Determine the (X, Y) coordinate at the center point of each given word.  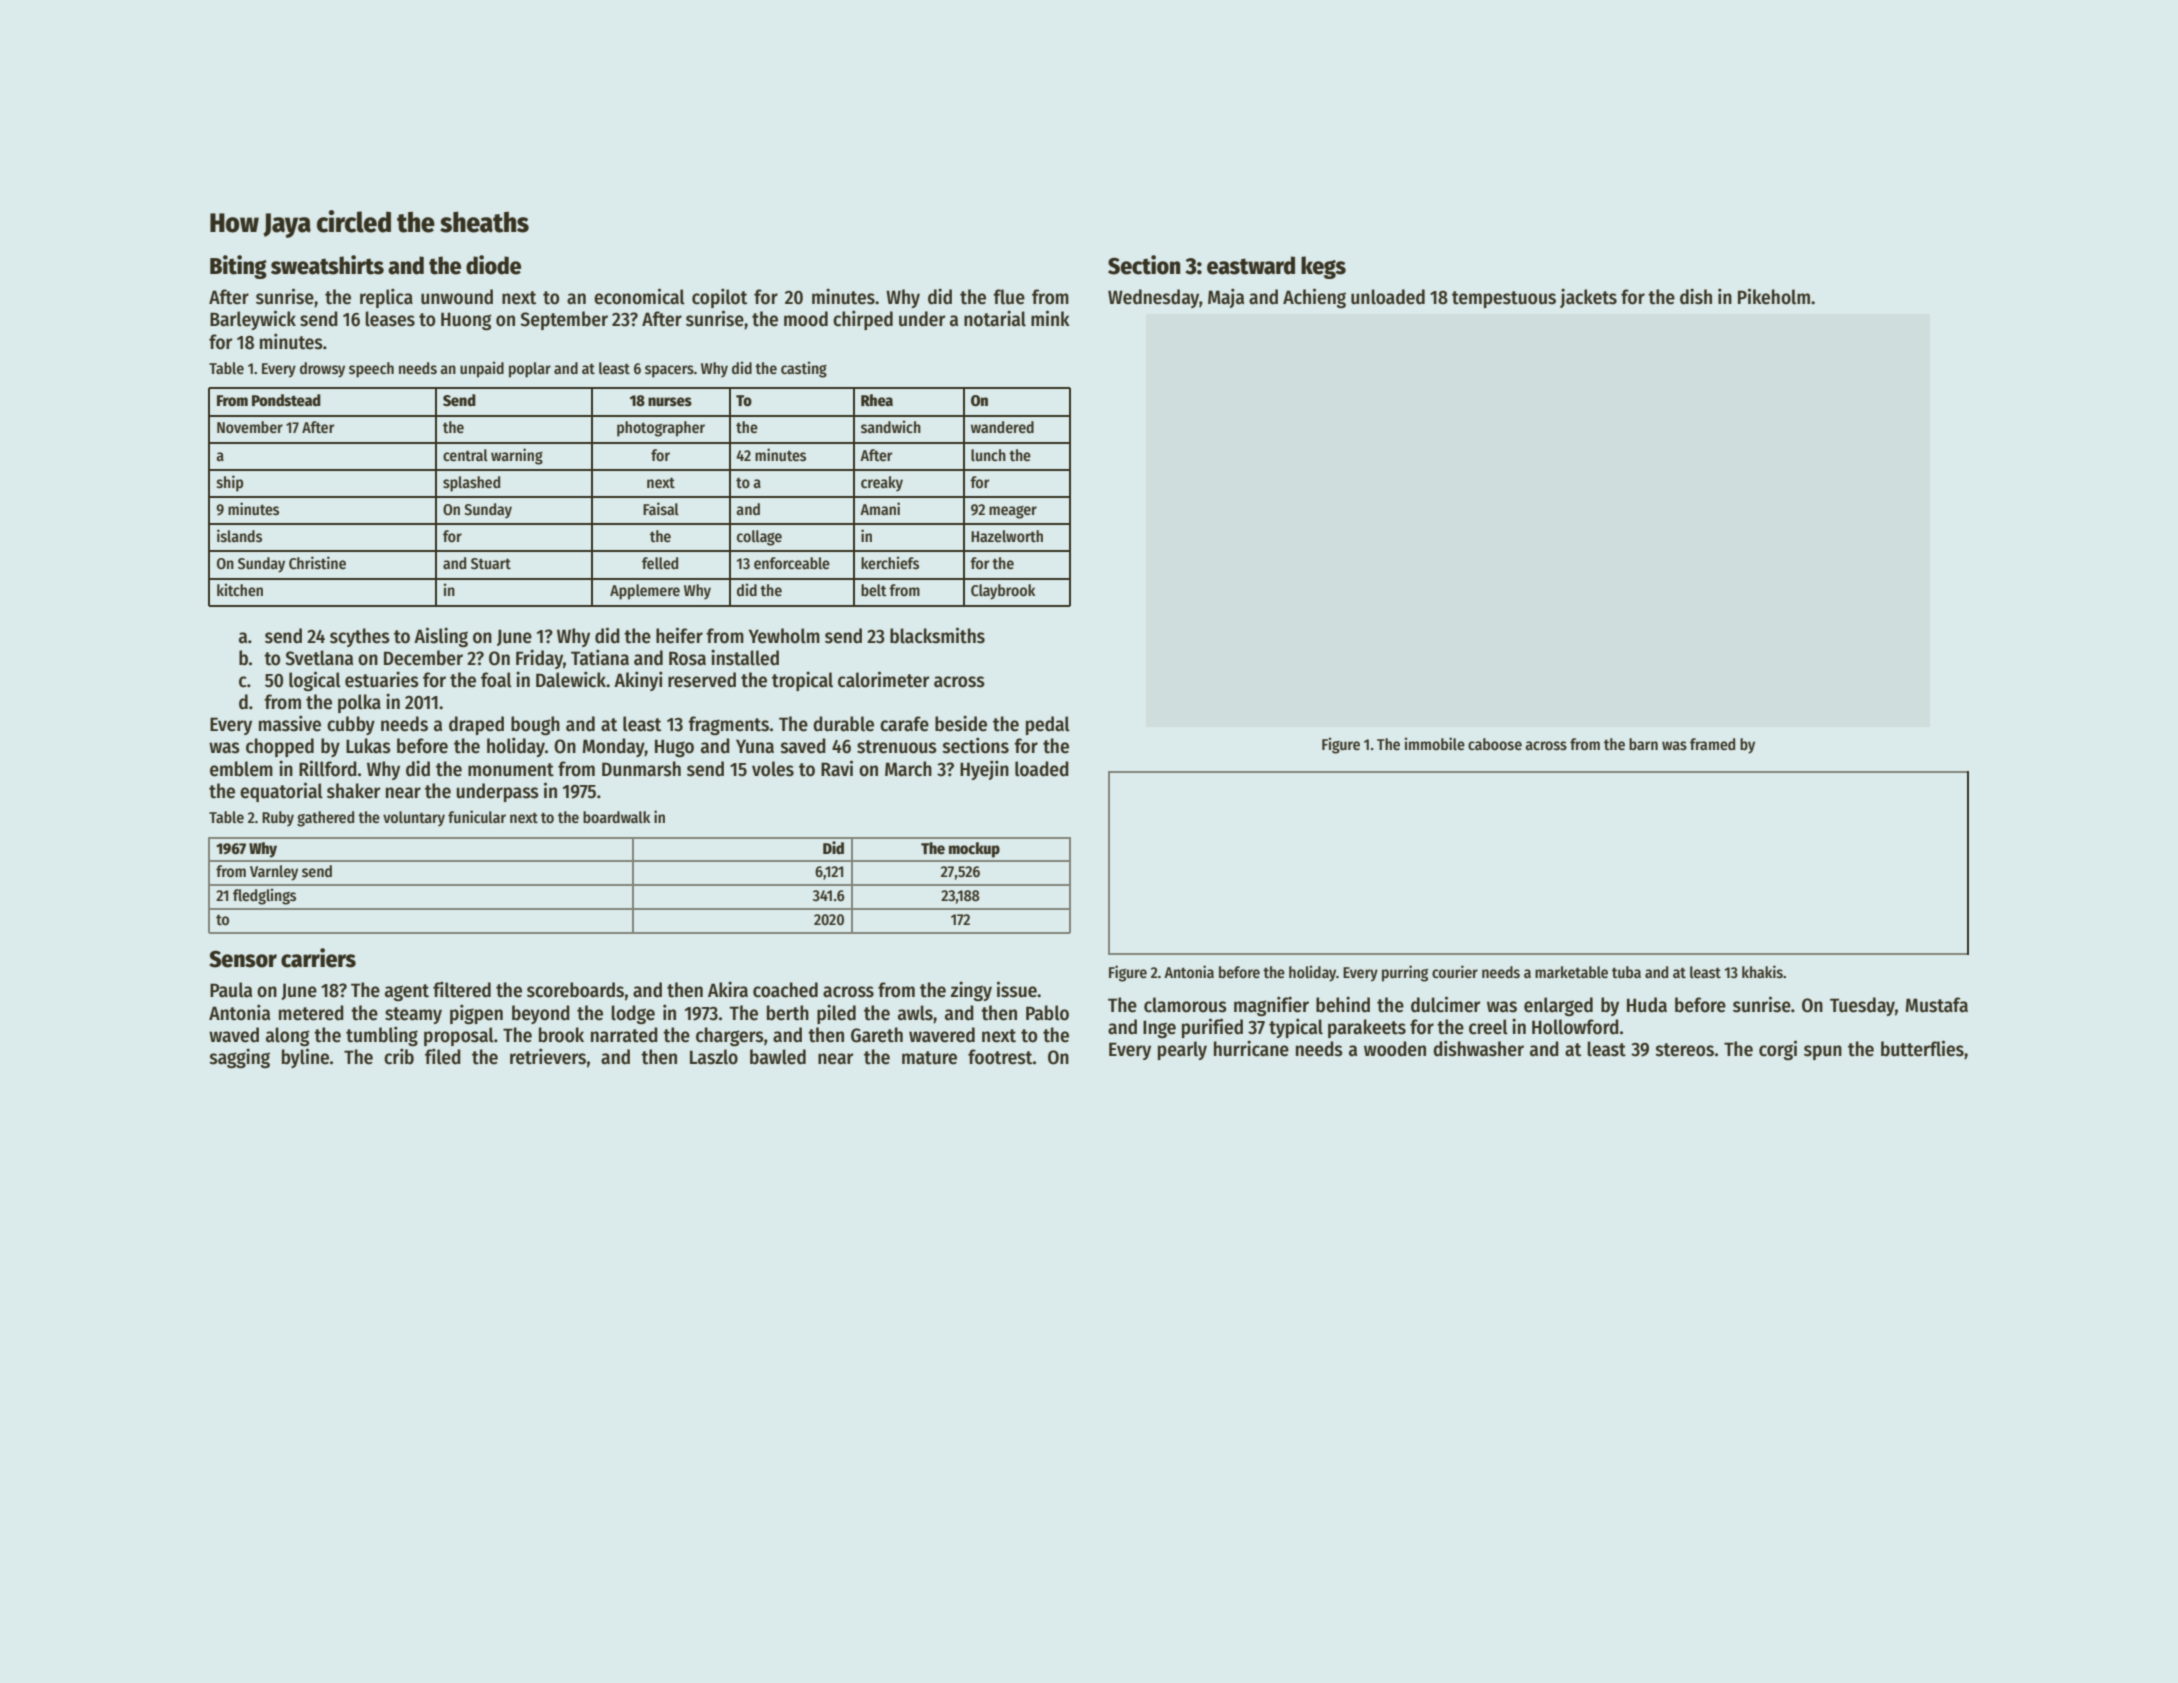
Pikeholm (1774, 296)
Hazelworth (1007, 536)
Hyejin (984, 770)
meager (1013, 512)
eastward (1251, 265)
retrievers (548, 1056)
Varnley (274, 873)
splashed (471, 484)
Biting (238, 267)
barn (1643, 744)
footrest (1000, 1057)
